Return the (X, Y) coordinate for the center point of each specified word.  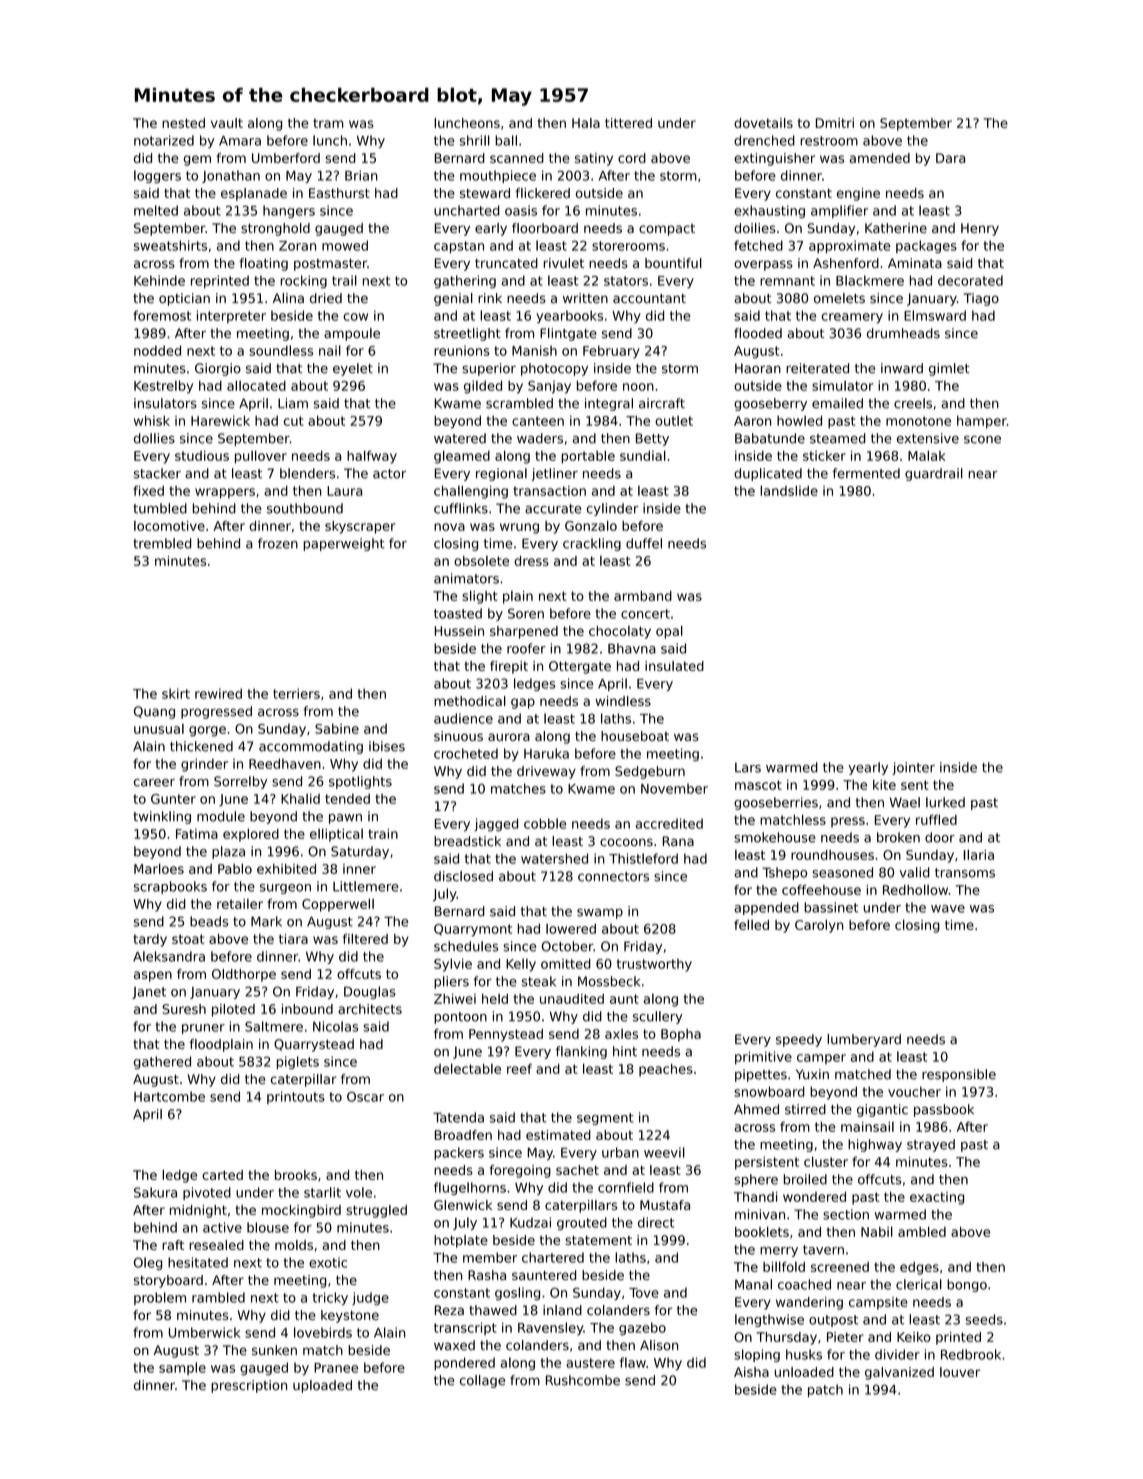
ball (506, 140)
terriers (296, 693)
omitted (566, 963)
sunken (274, 1350)
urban (620, 1152)
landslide (789, 490)
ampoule (352, 334)
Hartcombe (169, 1096)
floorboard (545, 228)
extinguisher (774, 159)
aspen (153, 976)
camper (821, 1059)
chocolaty (620, 632)
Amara (240, 141)
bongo (967, 1285)
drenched (764, 140)
